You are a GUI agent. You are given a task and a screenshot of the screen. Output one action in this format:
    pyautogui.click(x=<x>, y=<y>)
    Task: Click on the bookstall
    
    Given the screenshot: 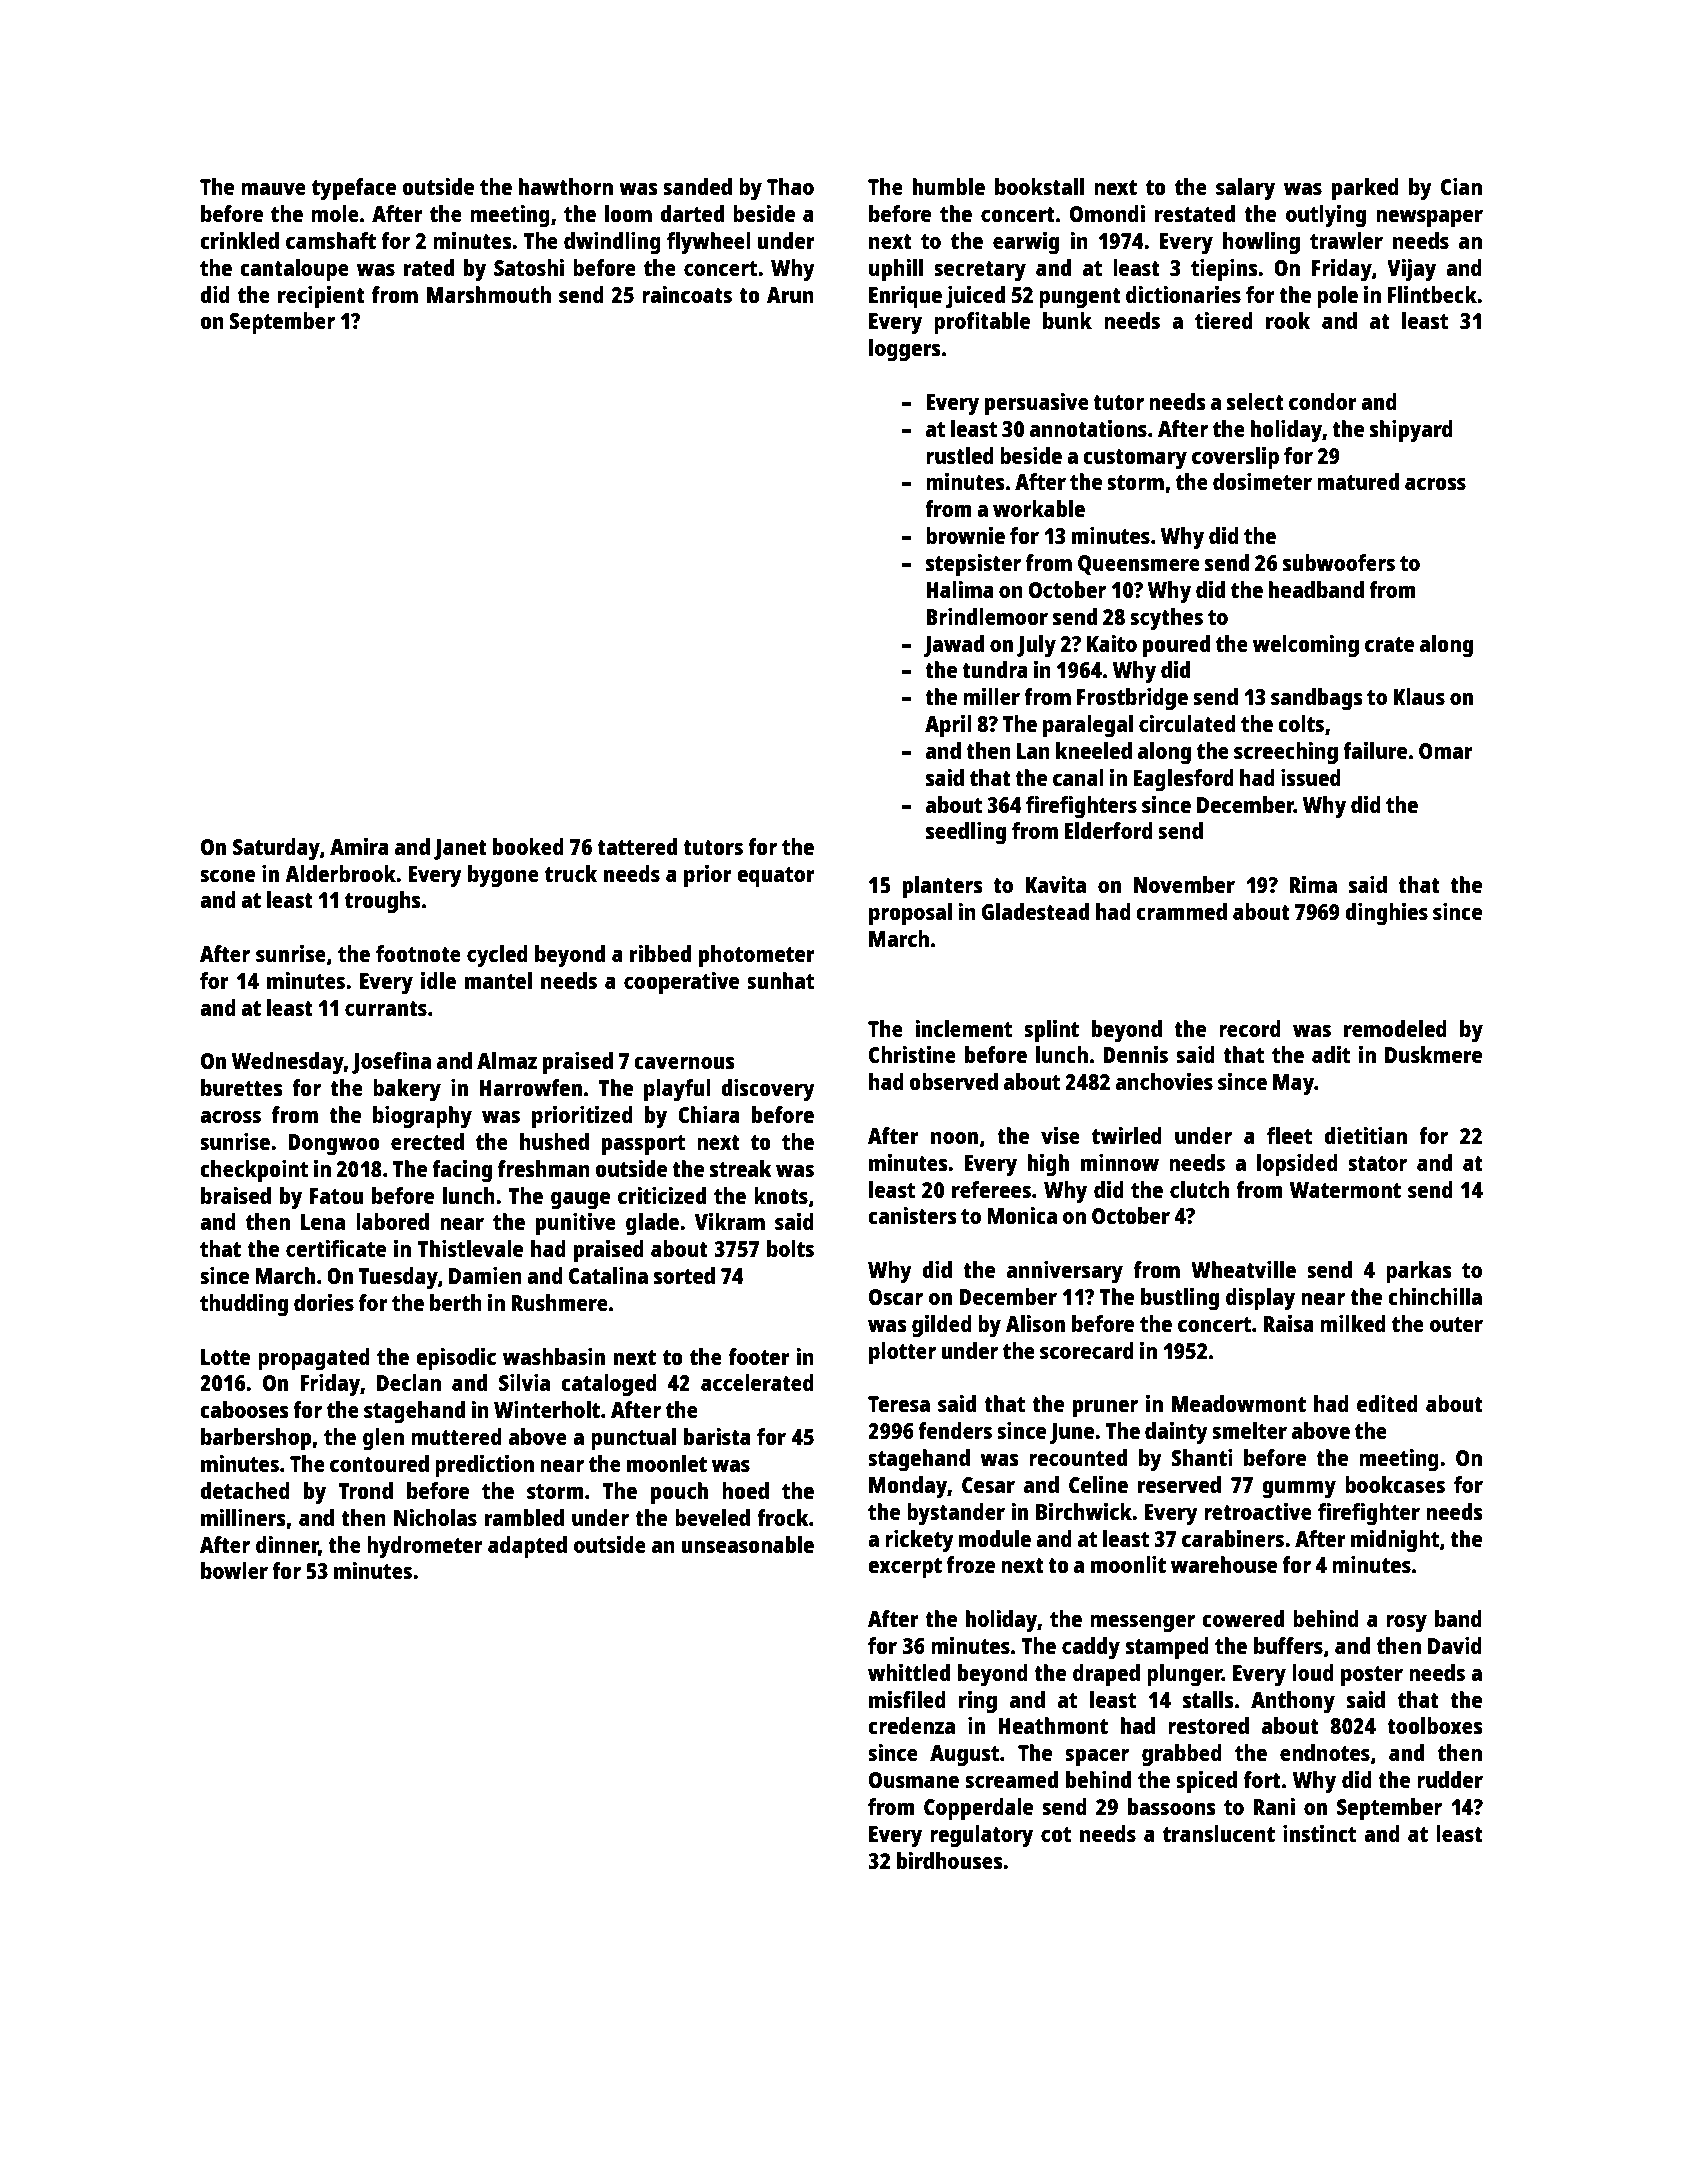 What is the action you would take?
    pyautogui.click(x=1039, y=186)
